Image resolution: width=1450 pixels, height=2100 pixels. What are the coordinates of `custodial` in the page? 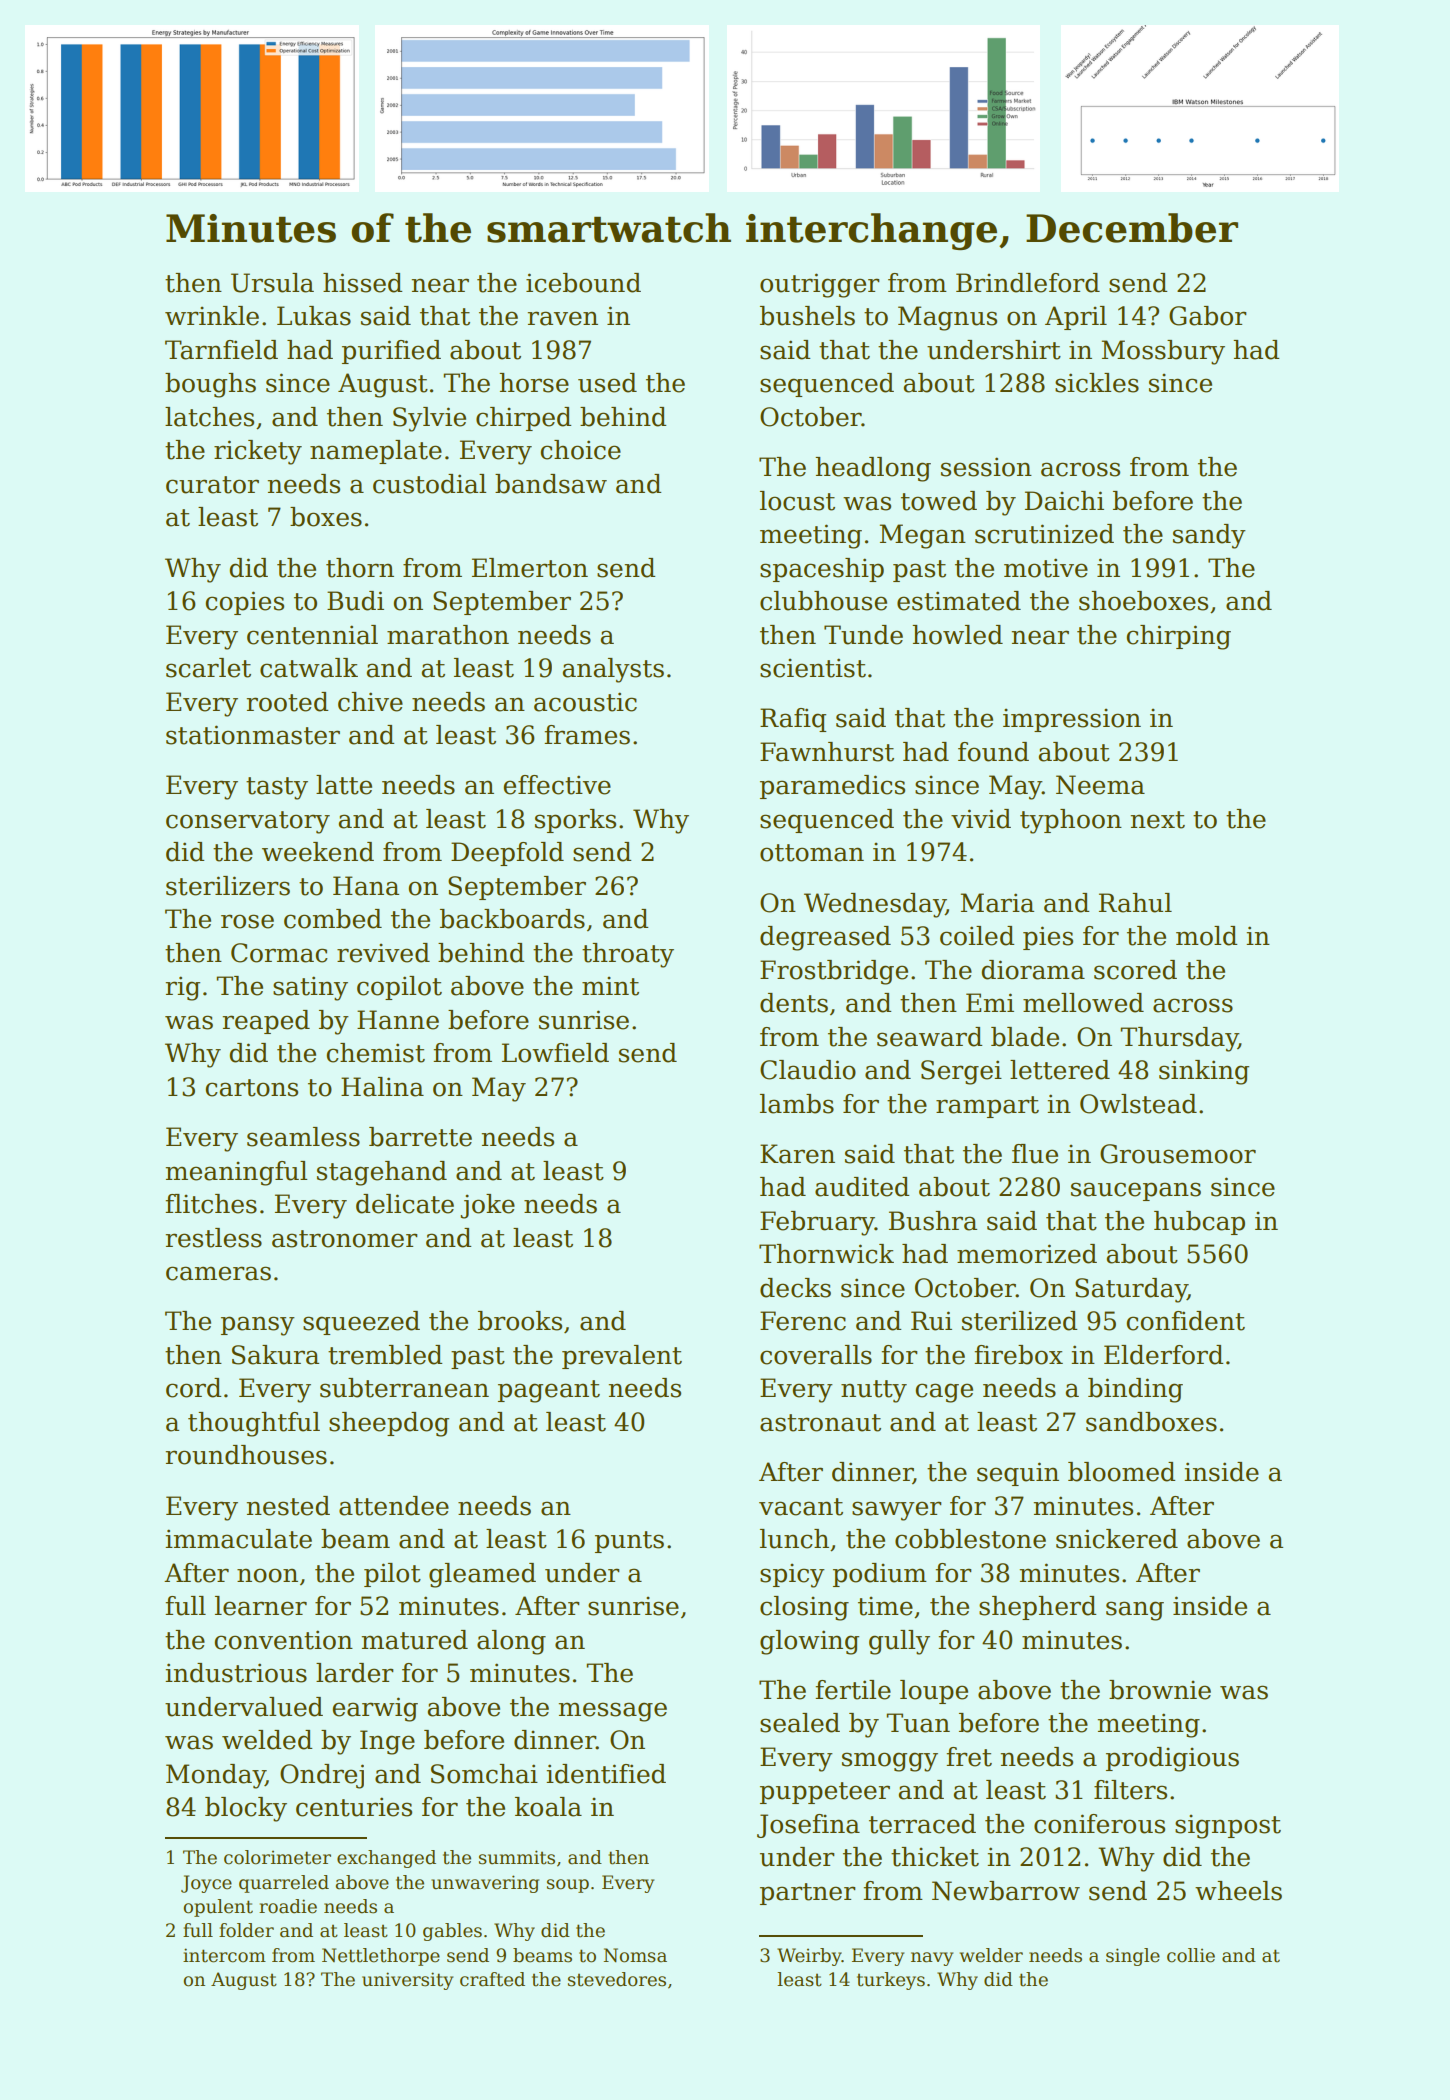 It's located at (429, 484).
